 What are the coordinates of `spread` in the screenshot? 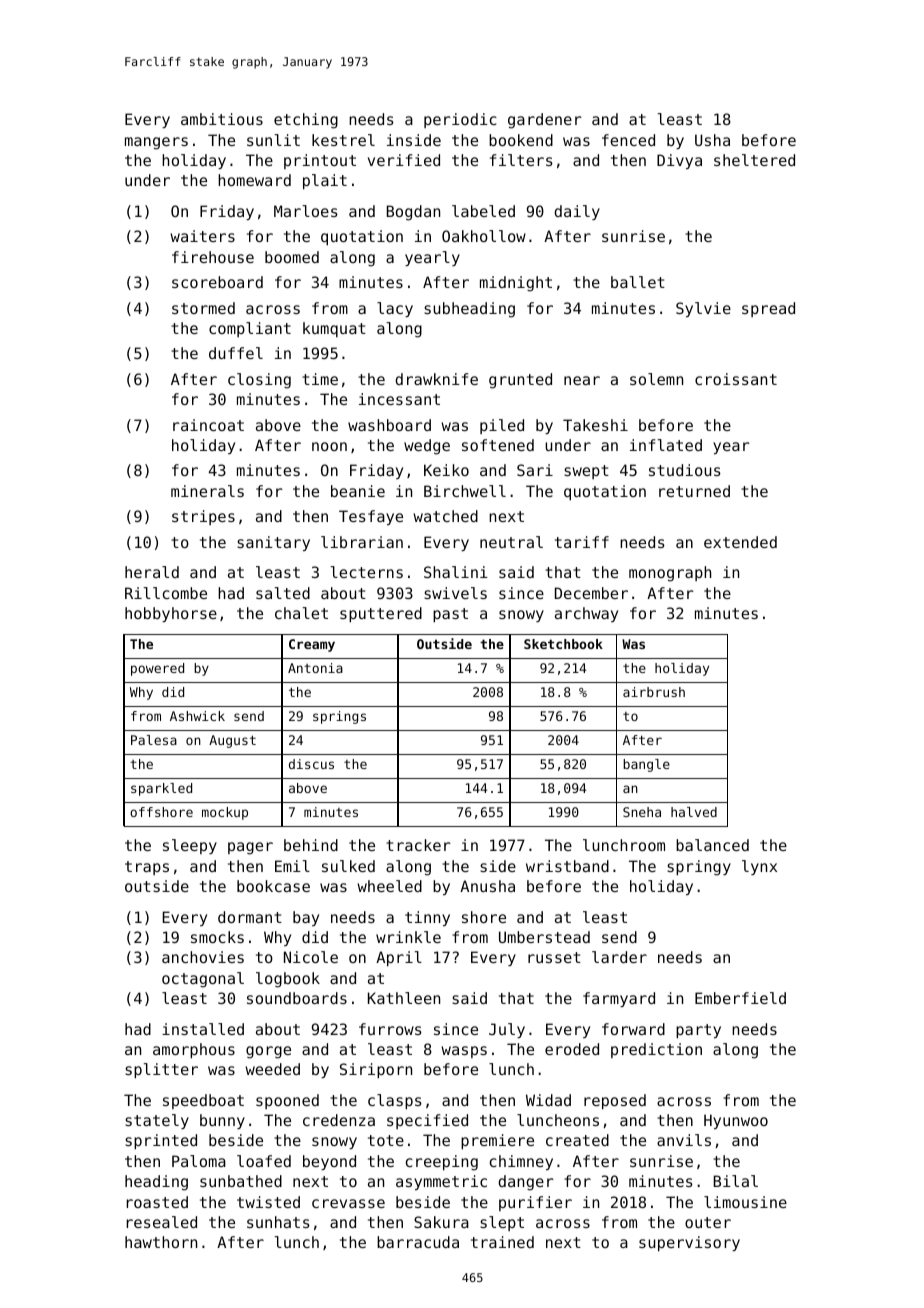 It's located at (768, 309).
